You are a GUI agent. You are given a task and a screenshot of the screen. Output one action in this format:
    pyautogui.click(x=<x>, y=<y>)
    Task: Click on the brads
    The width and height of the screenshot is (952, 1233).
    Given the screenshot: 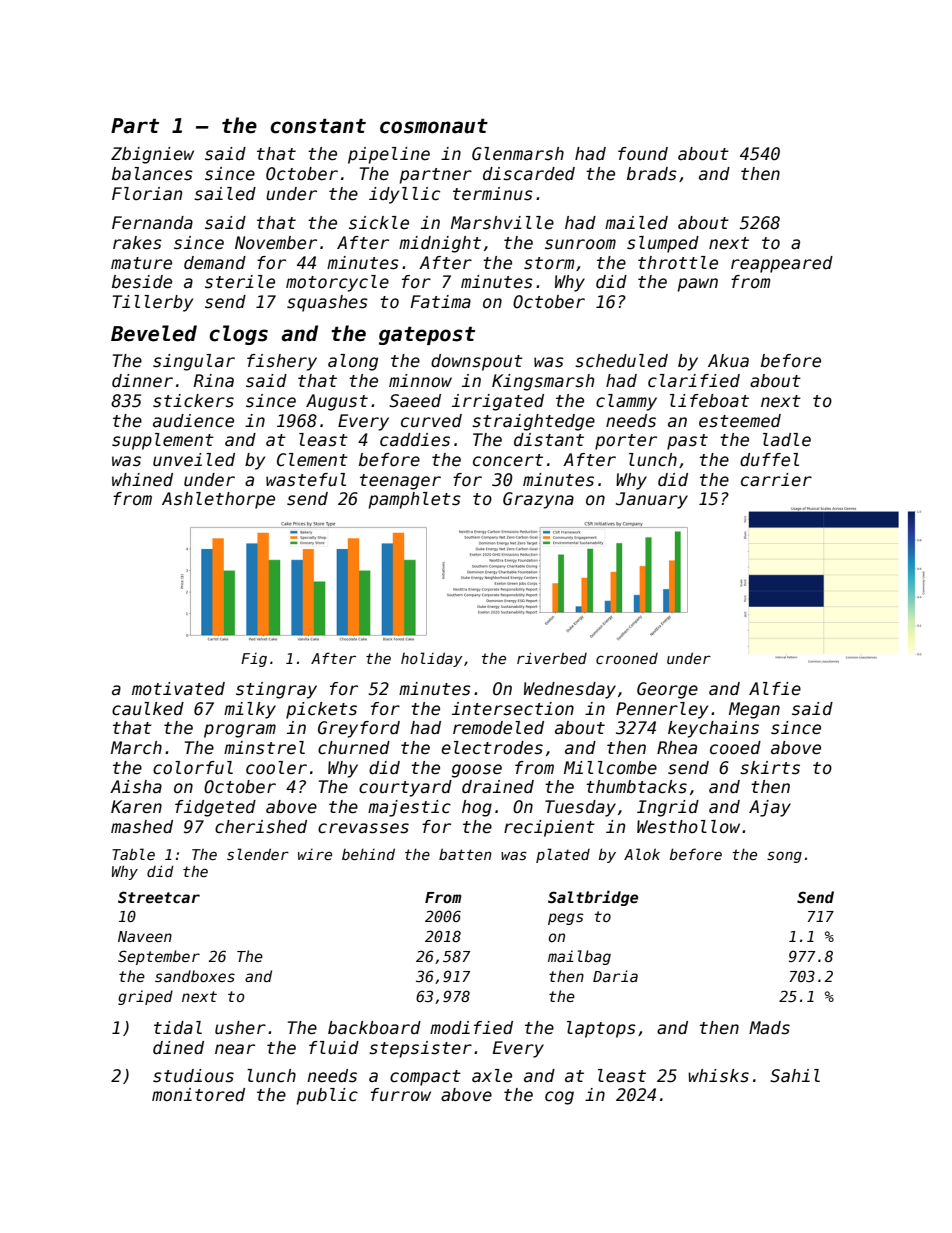 What is the action you would take?
    pyautogui.click(x=652, y=174)
